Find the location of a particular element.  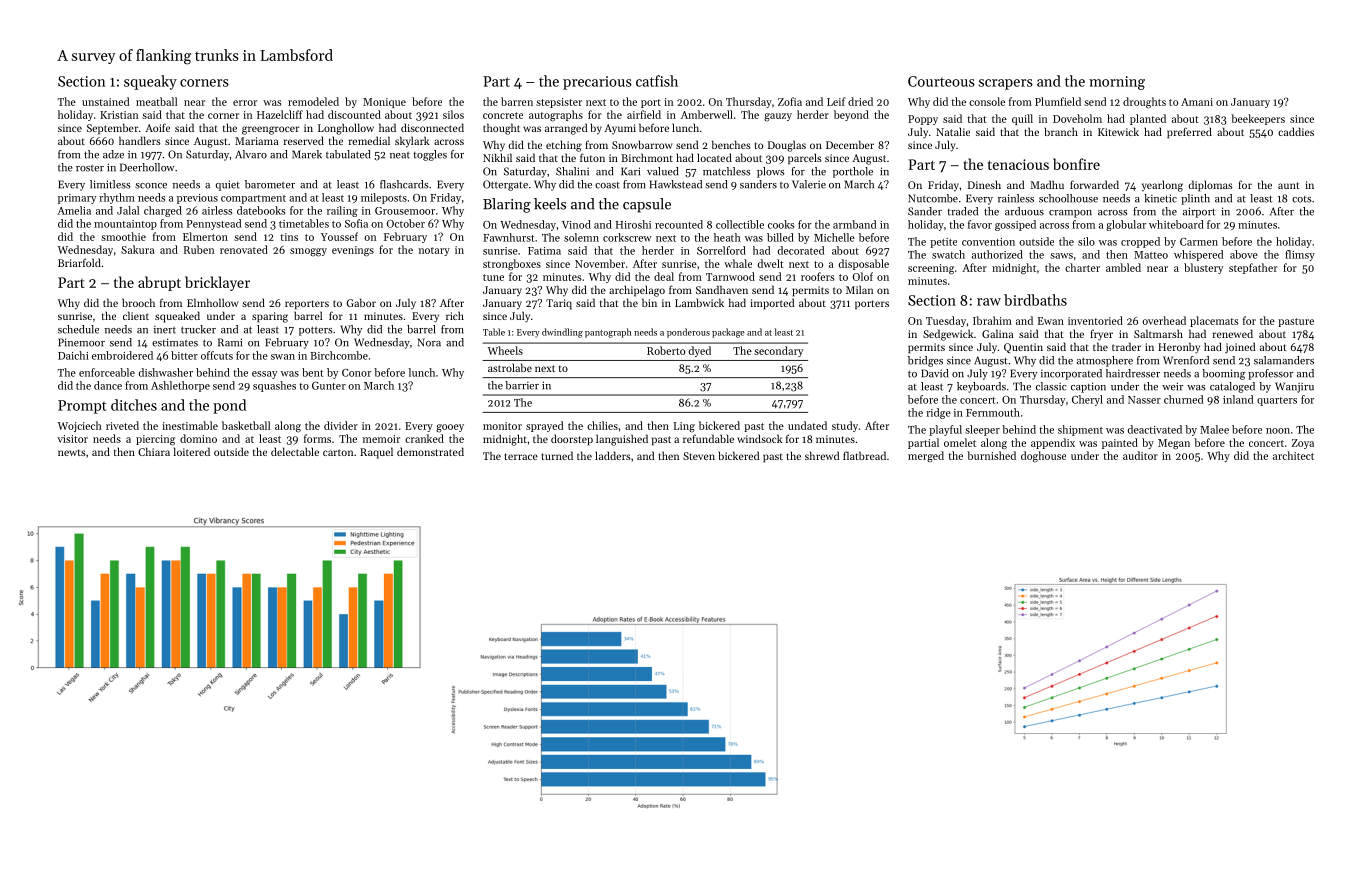

doghouse is located at coordinates (1043, 457).
